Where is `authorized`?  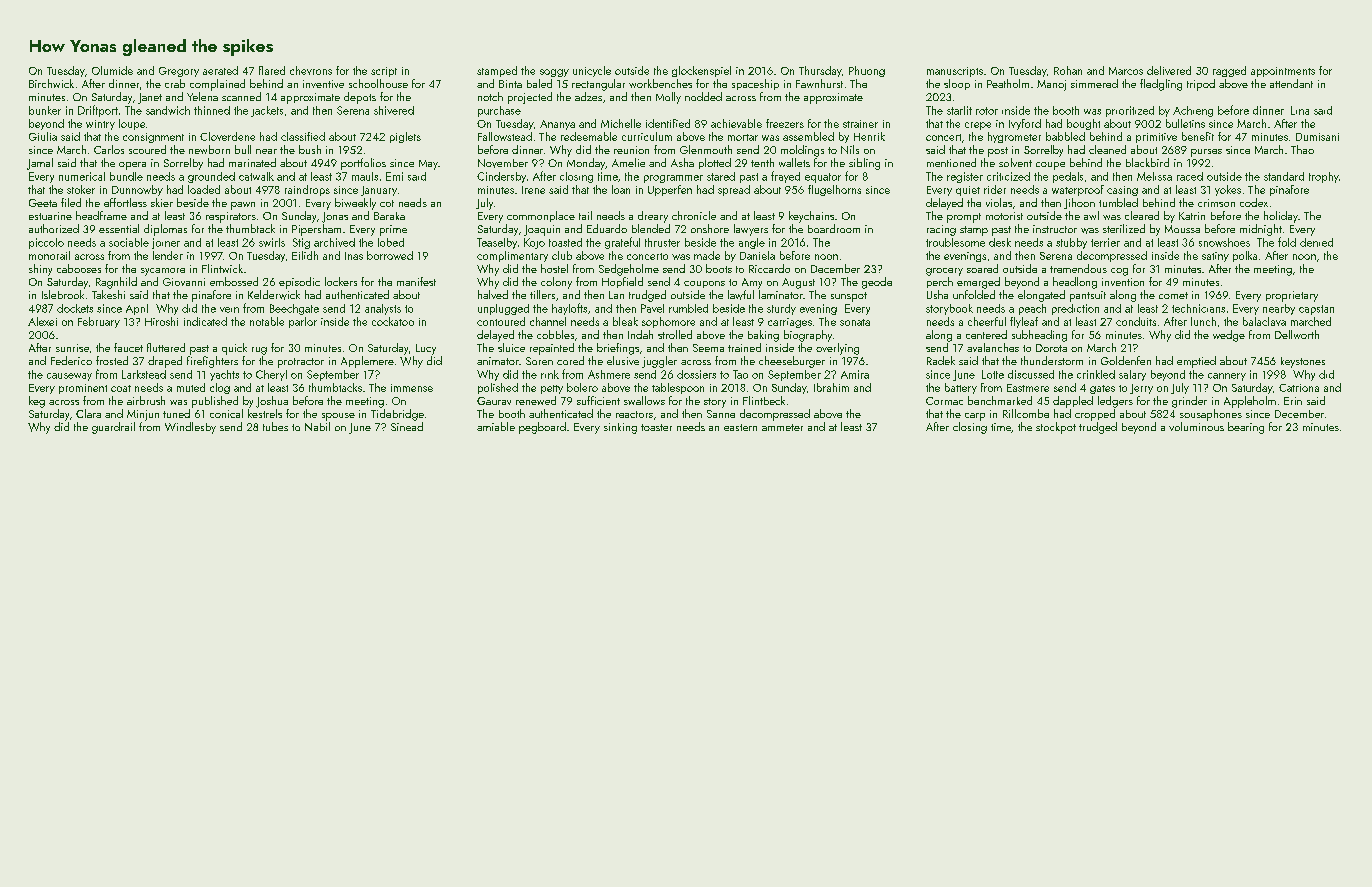 authorized is located at coordinates (54, 228).
